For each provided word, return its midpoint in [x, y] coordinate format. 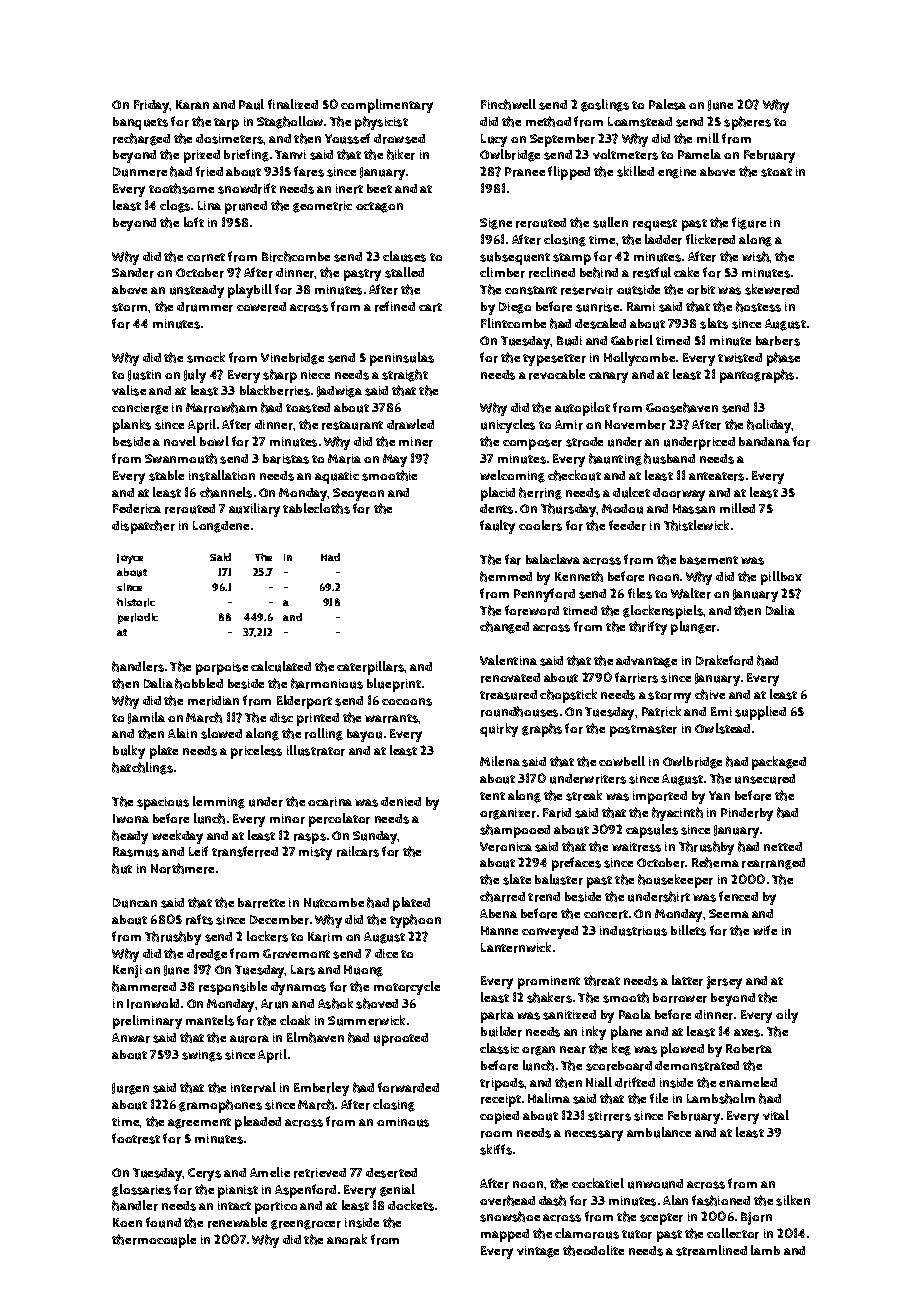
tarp [226, 124]
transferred [245, 851]
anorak [347, 1239]
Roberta [749, 1049]
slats [714, 323]
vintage [538, 1252]
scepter [661, 1219]
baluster [559, 879]
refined [395, 306]
